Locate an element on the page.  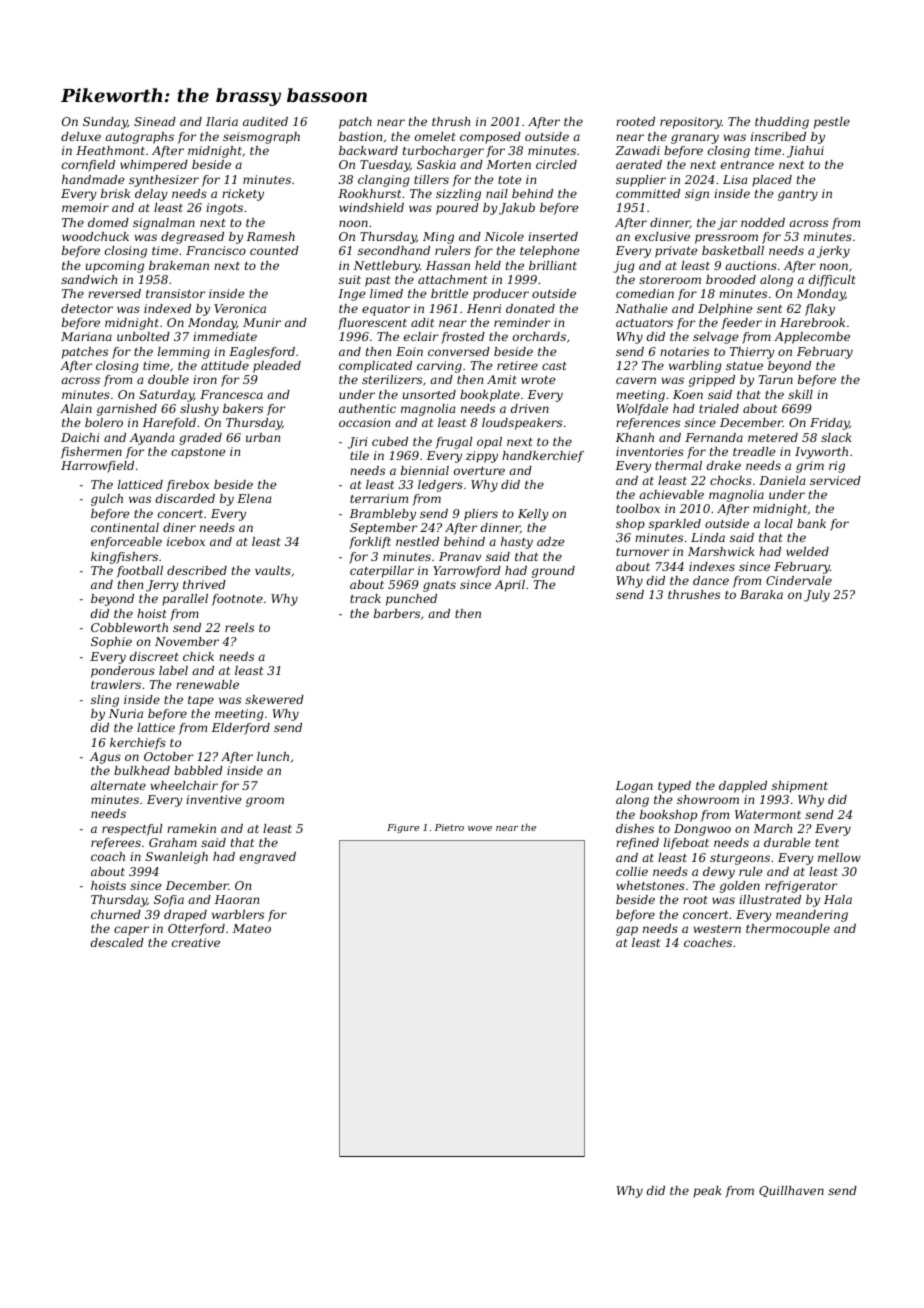
thermocouple is located at coordinates (788, 930).
